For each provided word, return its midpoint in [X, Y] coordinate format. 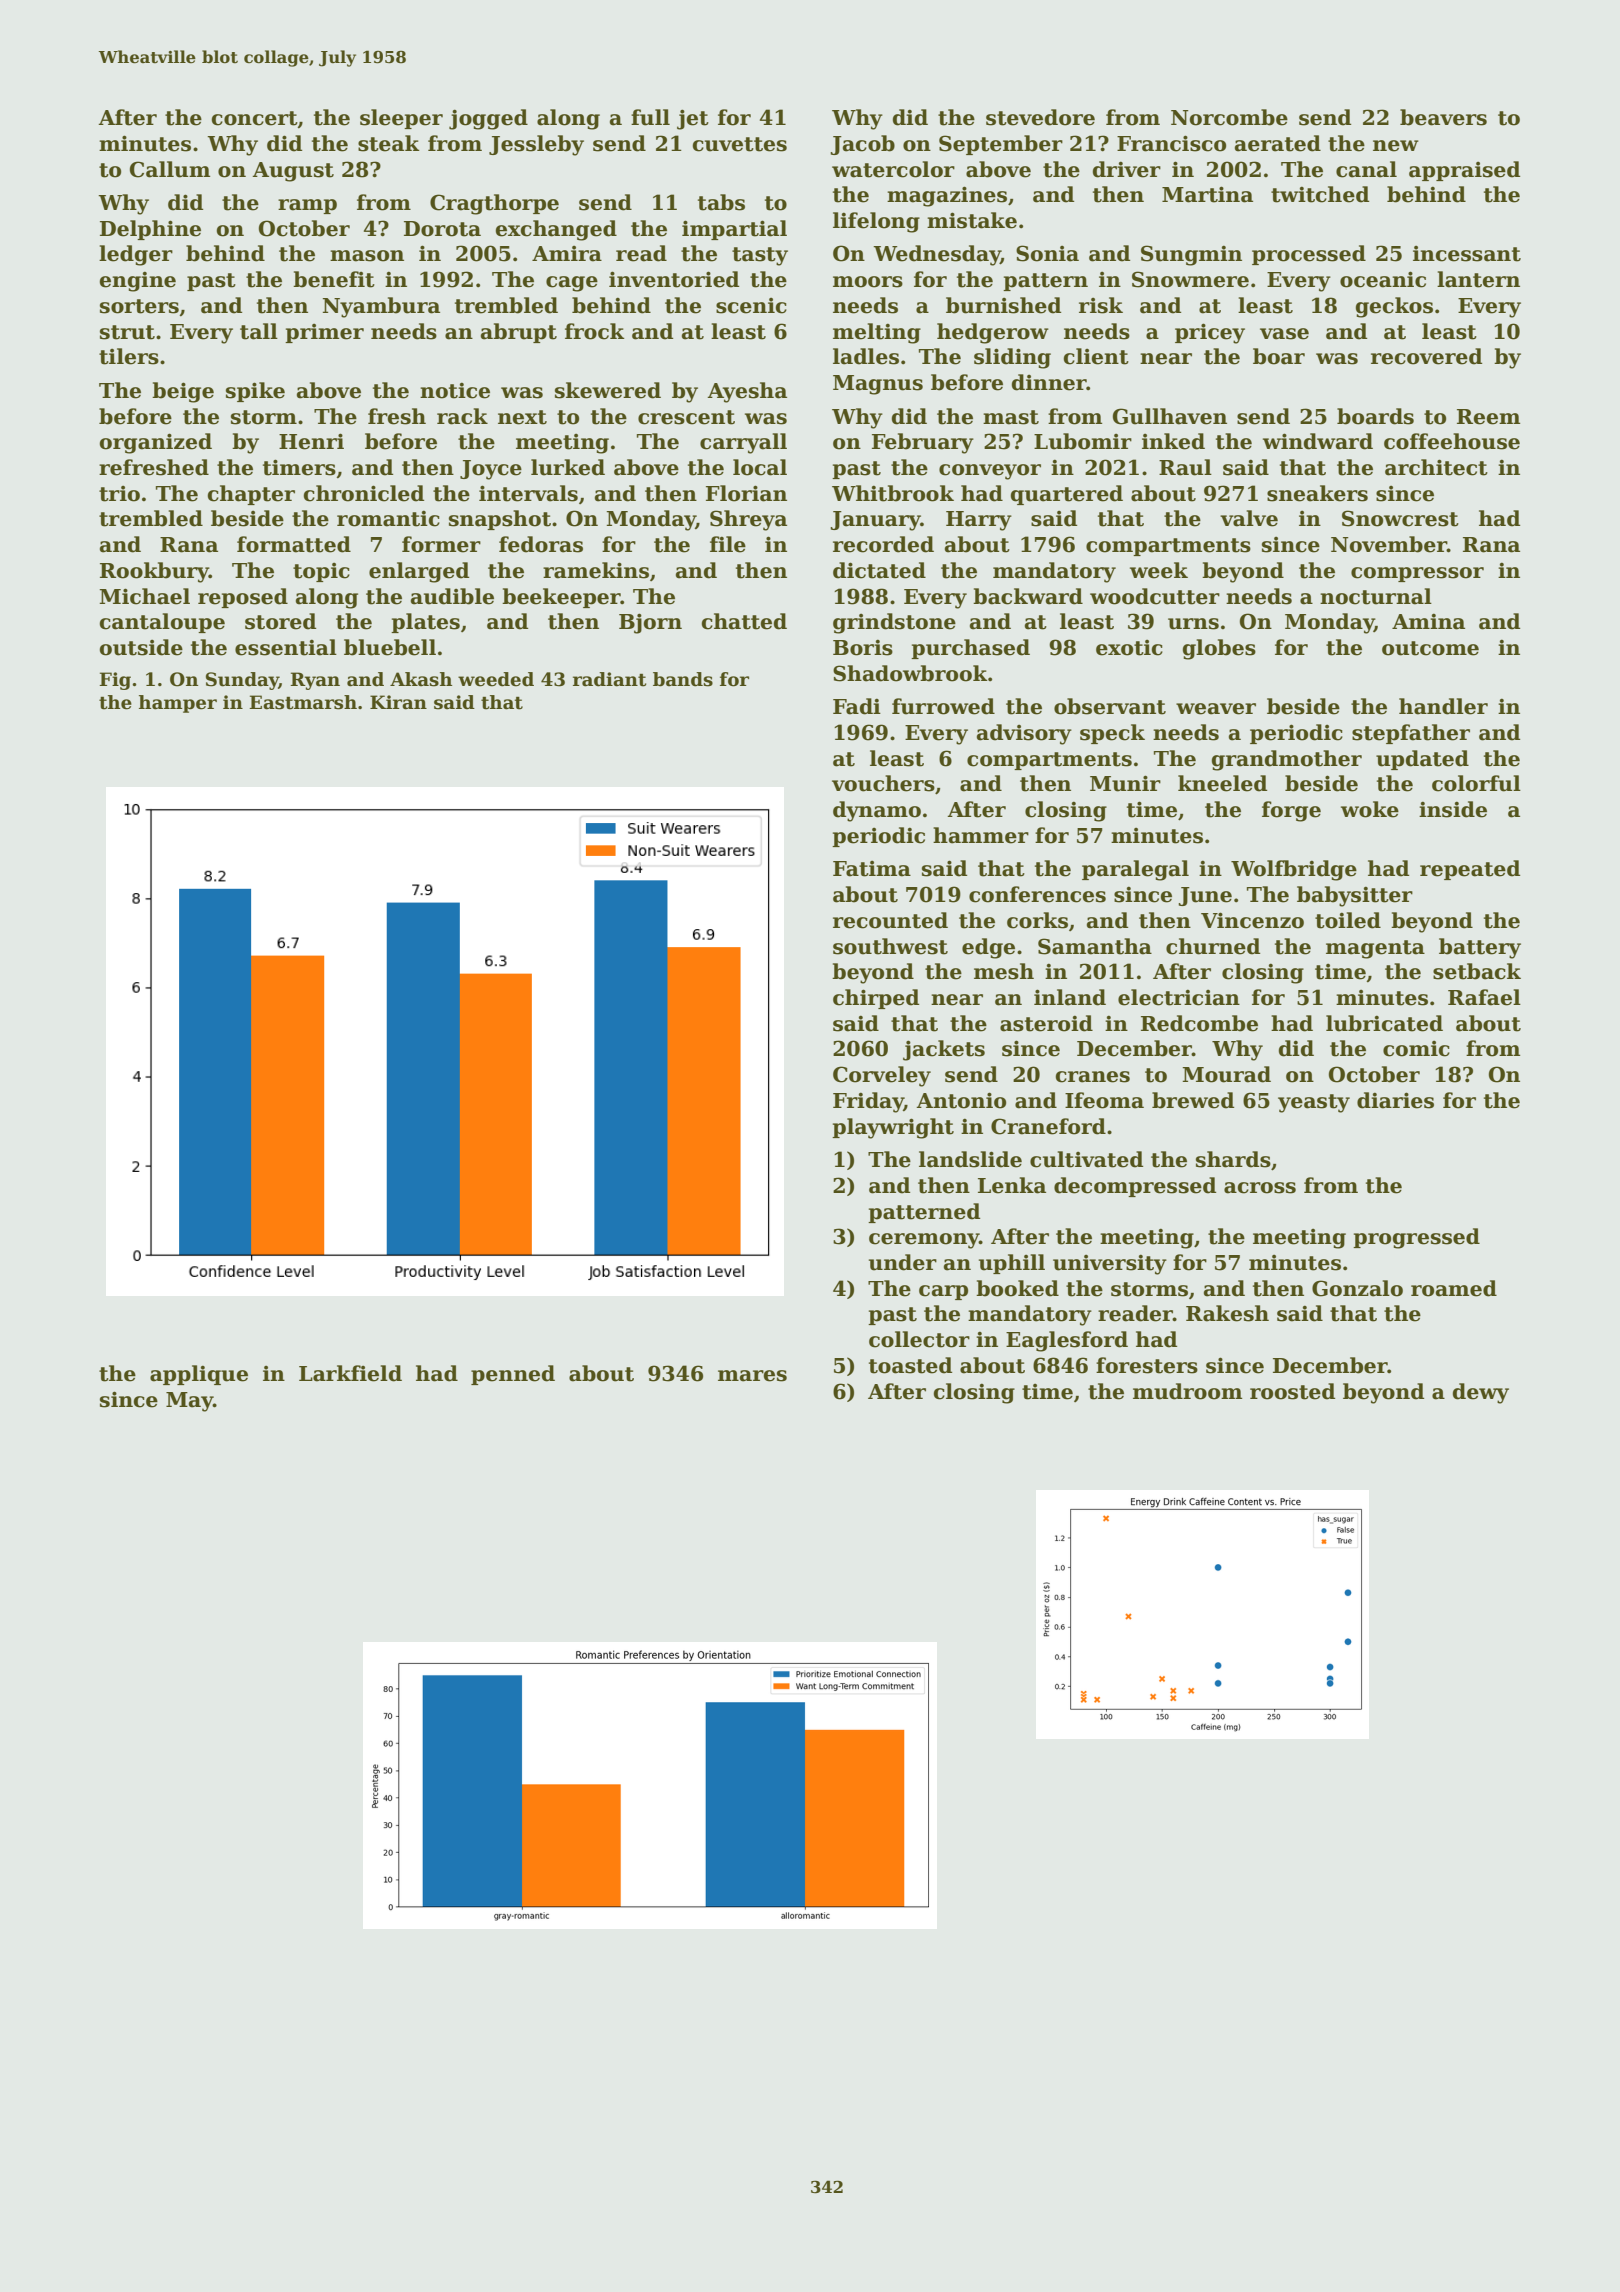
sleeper [401, 119]
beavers [1443, 117]
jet [693, 119]
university [1110, 1264]
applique [199, 1375]
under [903, 1262]
